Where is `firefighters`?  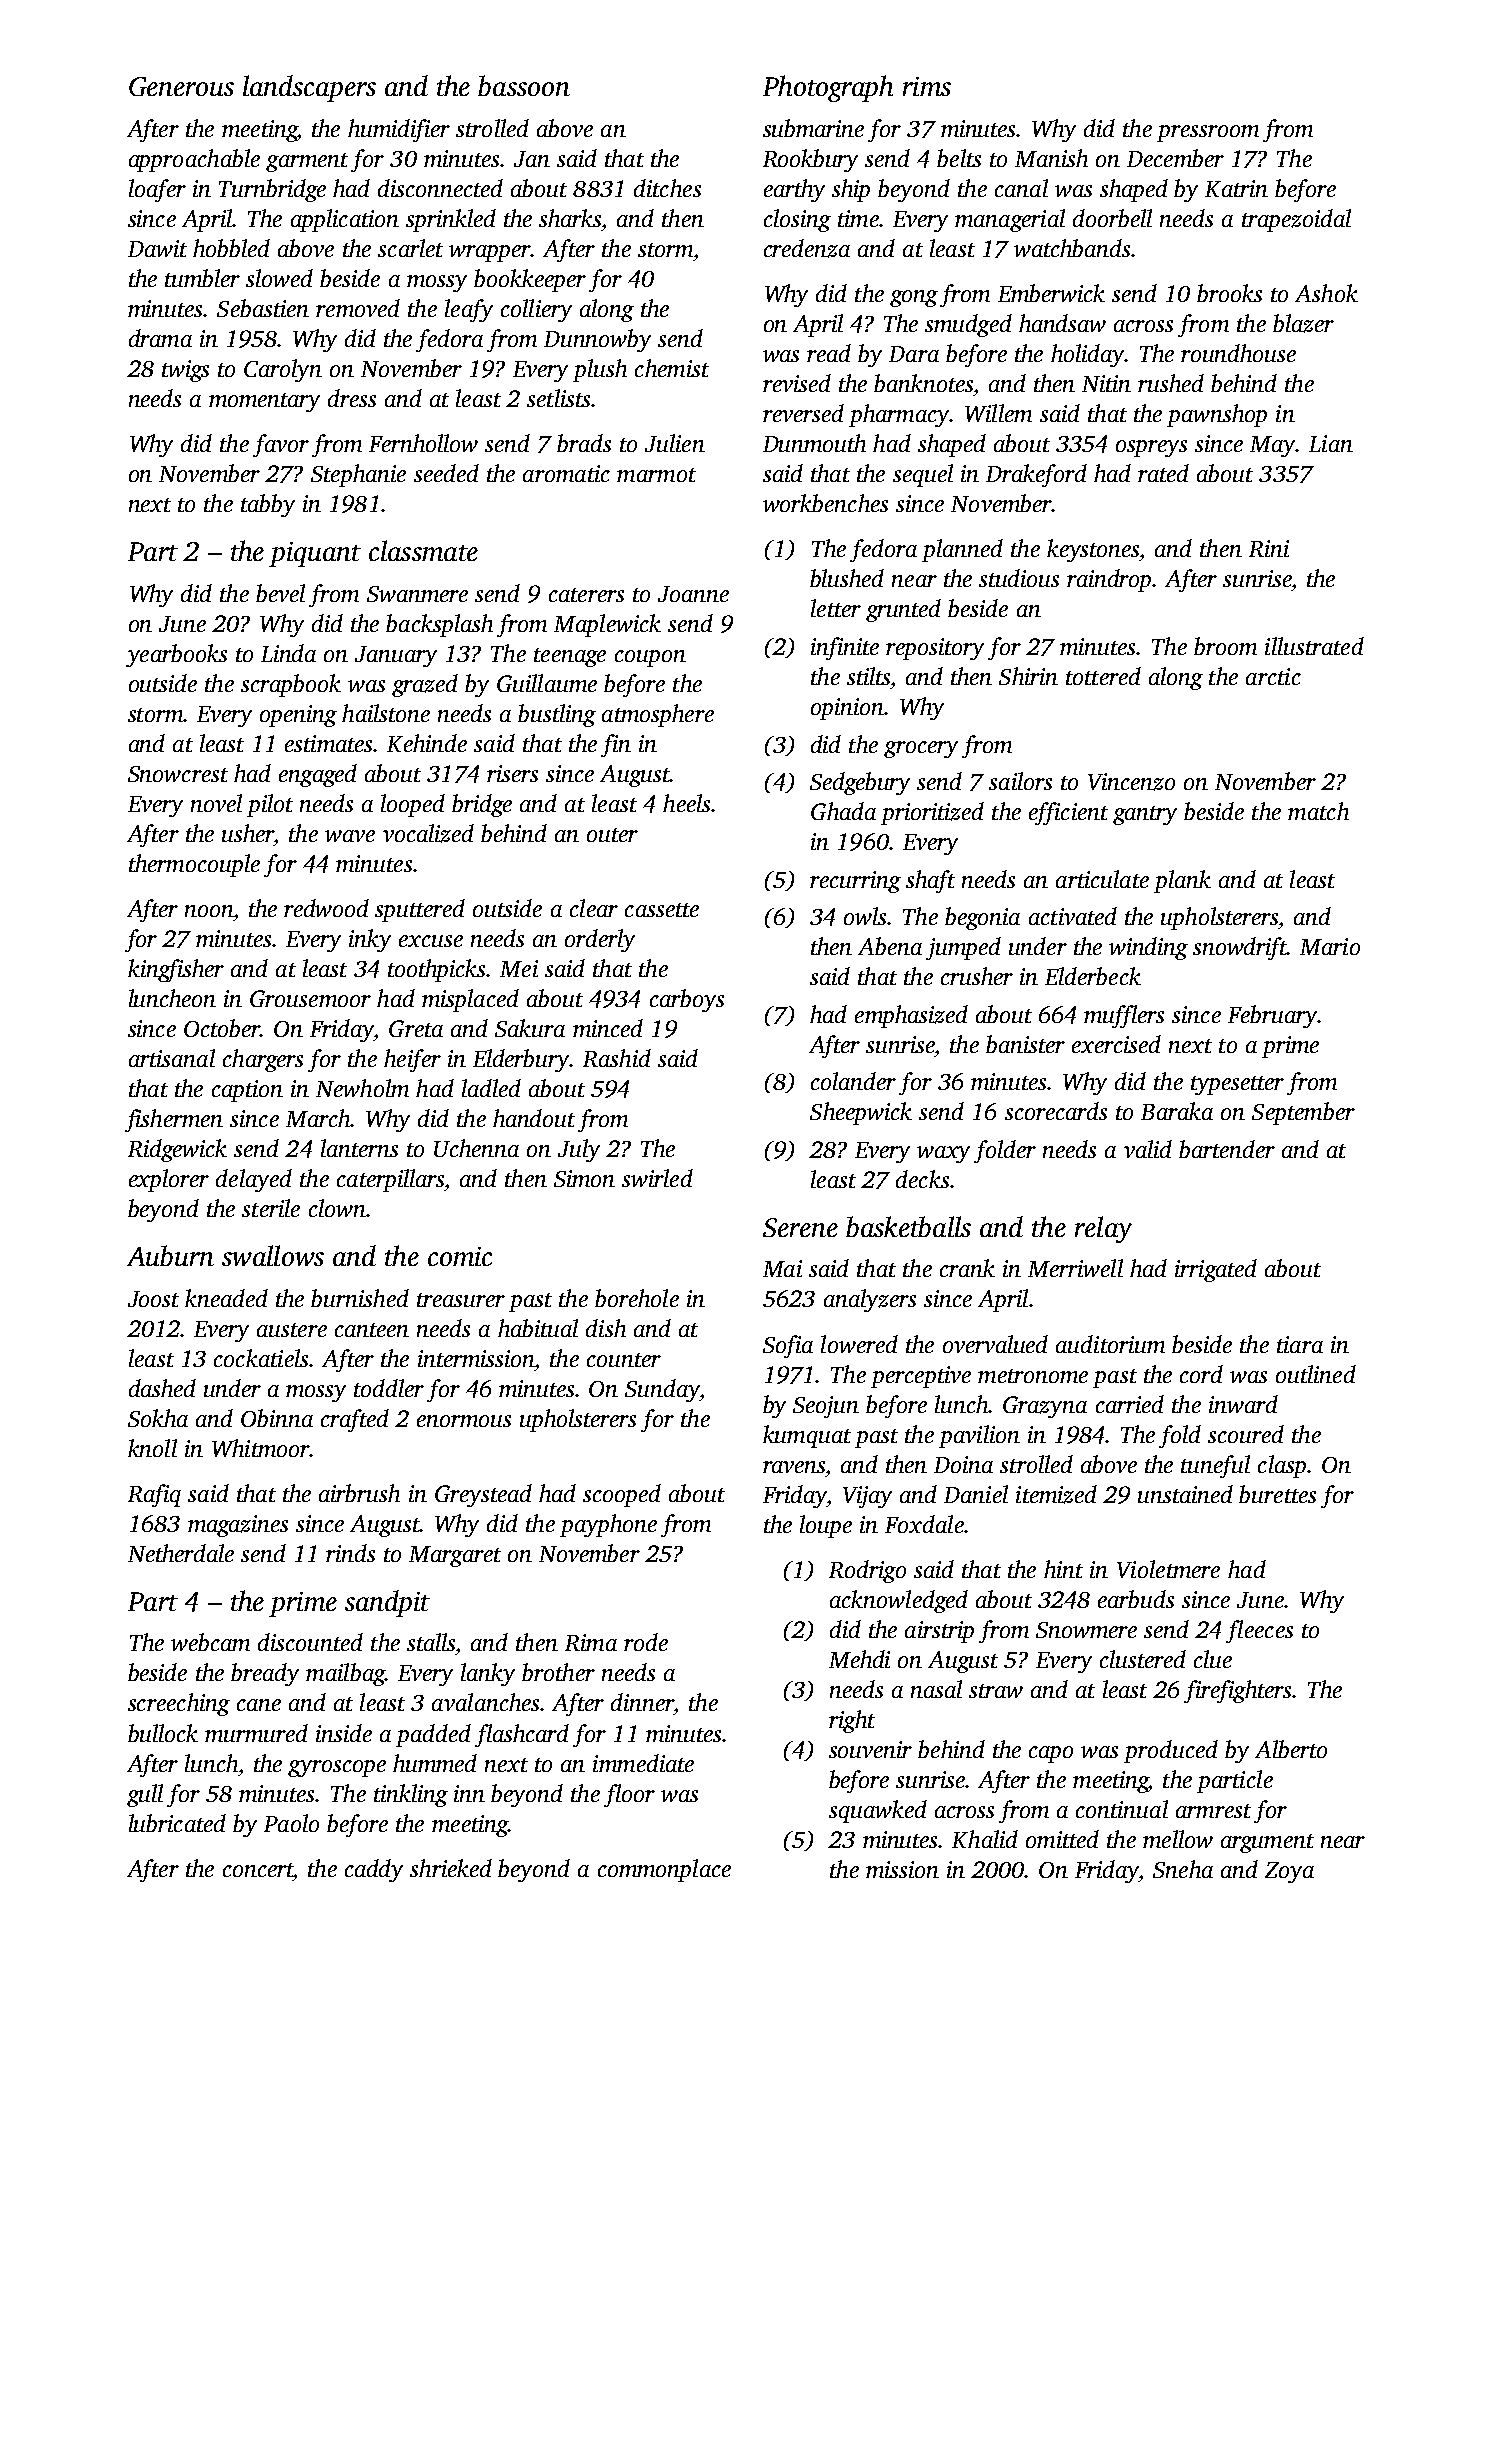
firefighters is located at coordinates (1237, 1691).
